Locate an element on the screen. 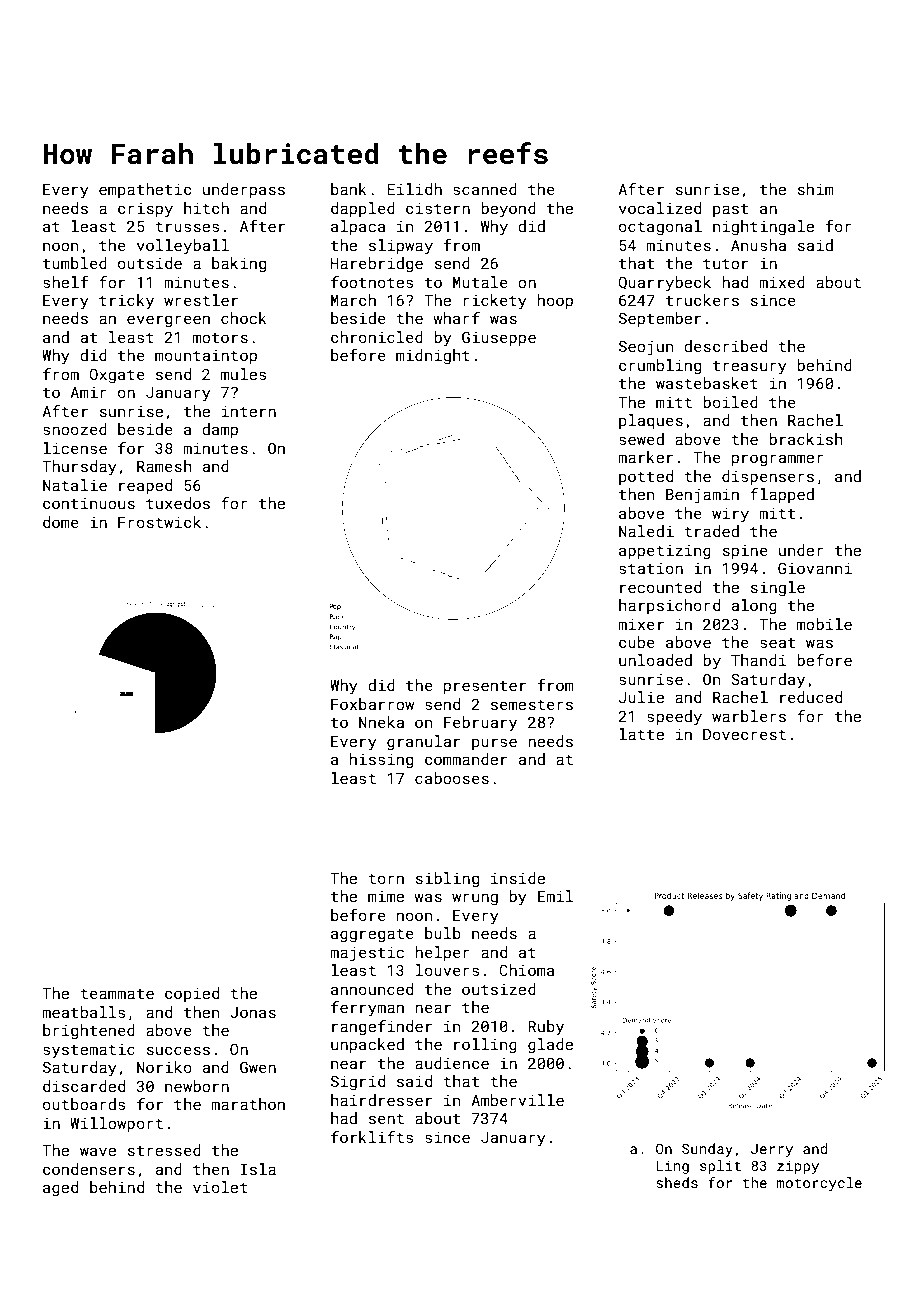 This screenshot has height=1316, width=908. Frostwick is located at coordinates (159, 522).
